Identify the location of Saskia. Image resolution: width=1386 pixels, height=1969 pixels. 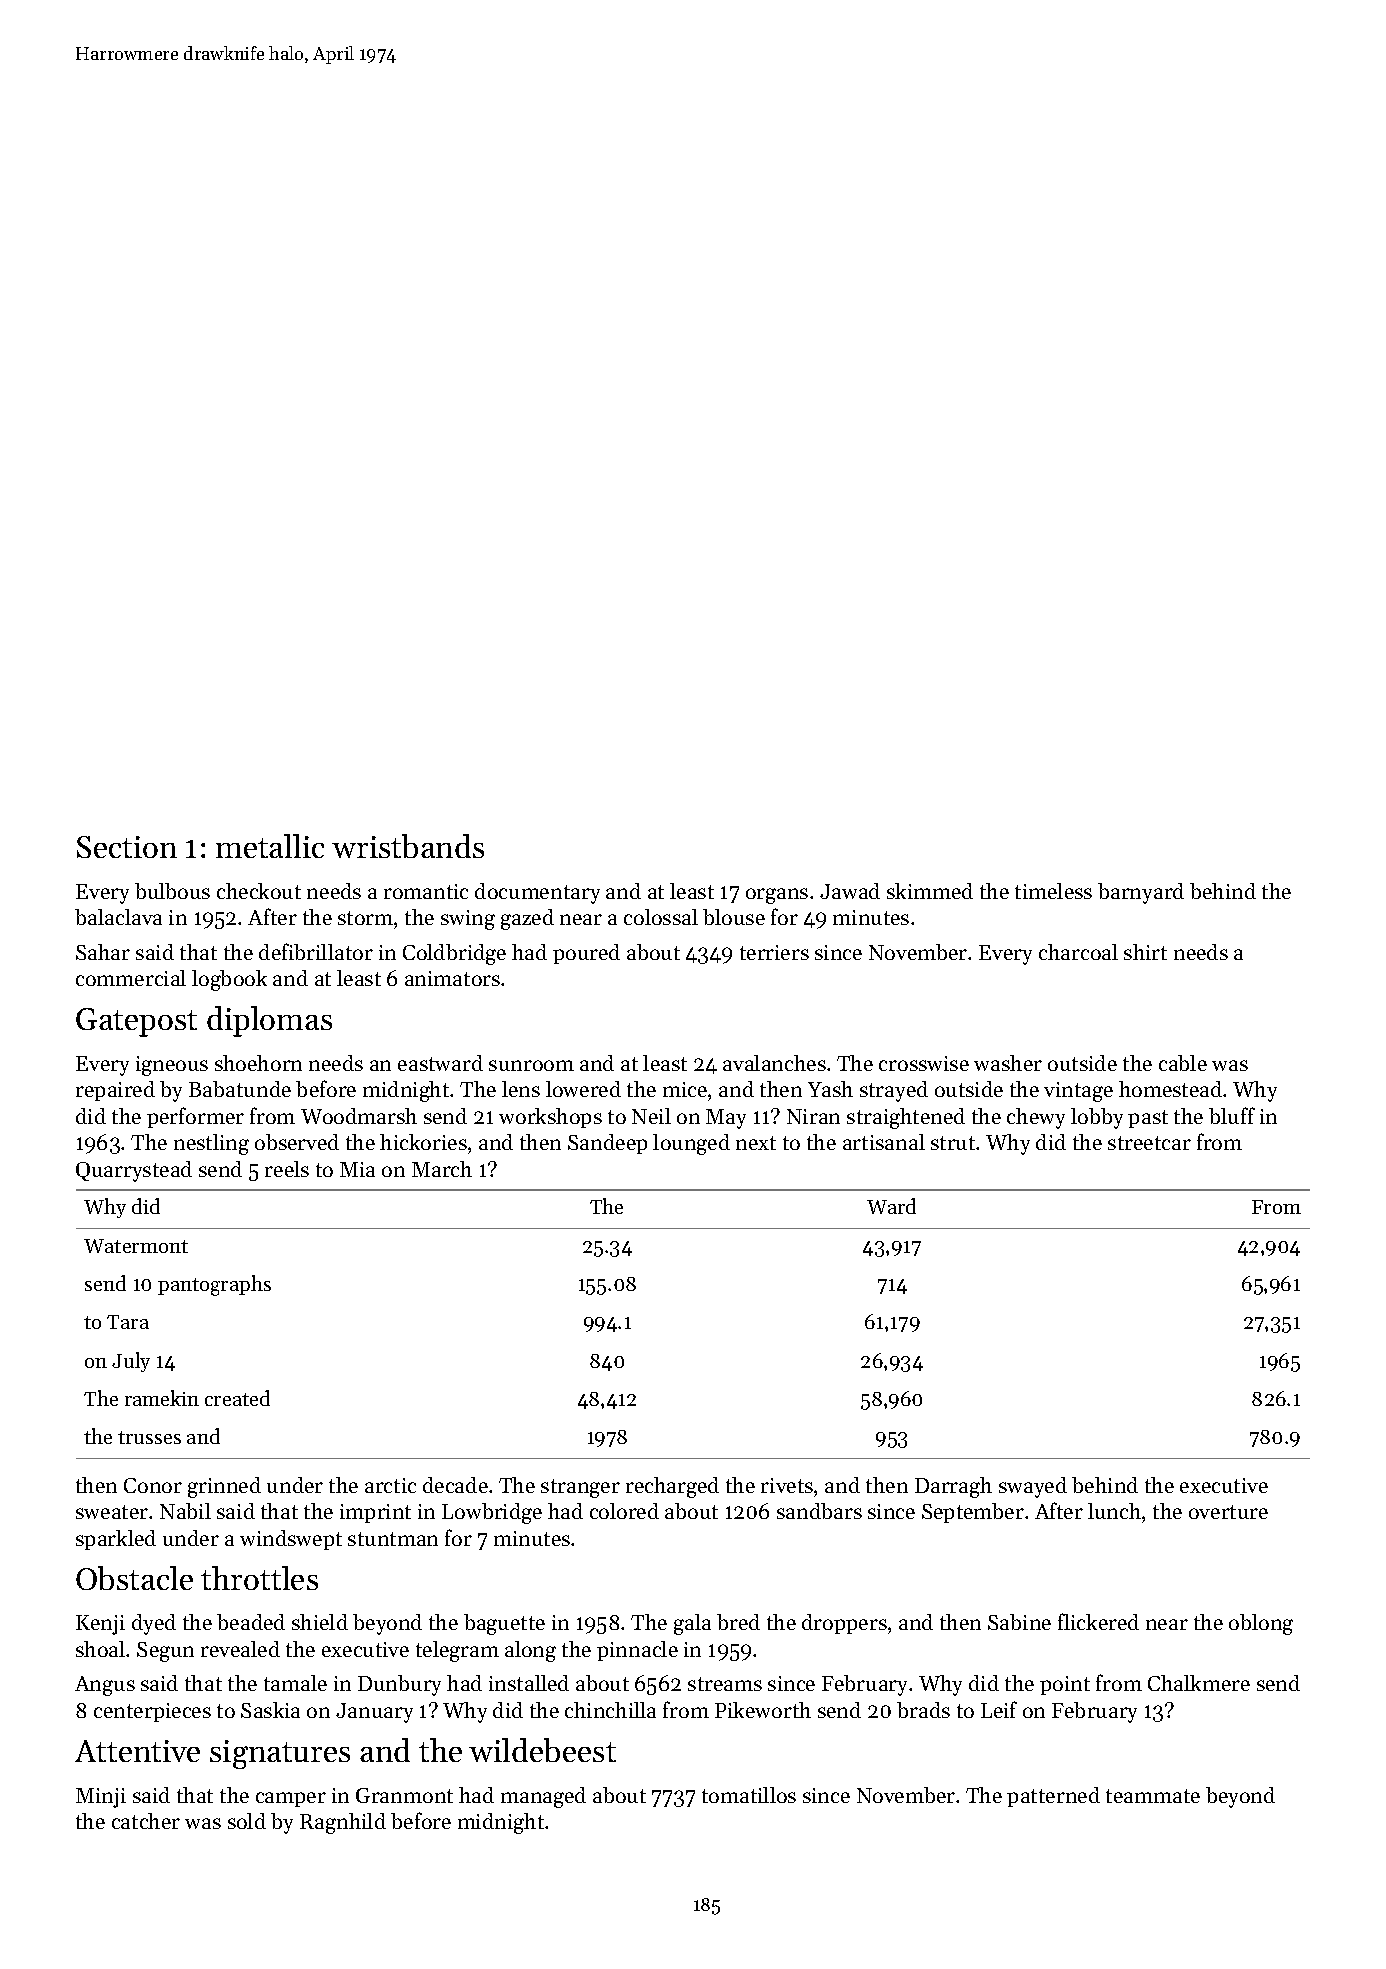
(270, 1710).
